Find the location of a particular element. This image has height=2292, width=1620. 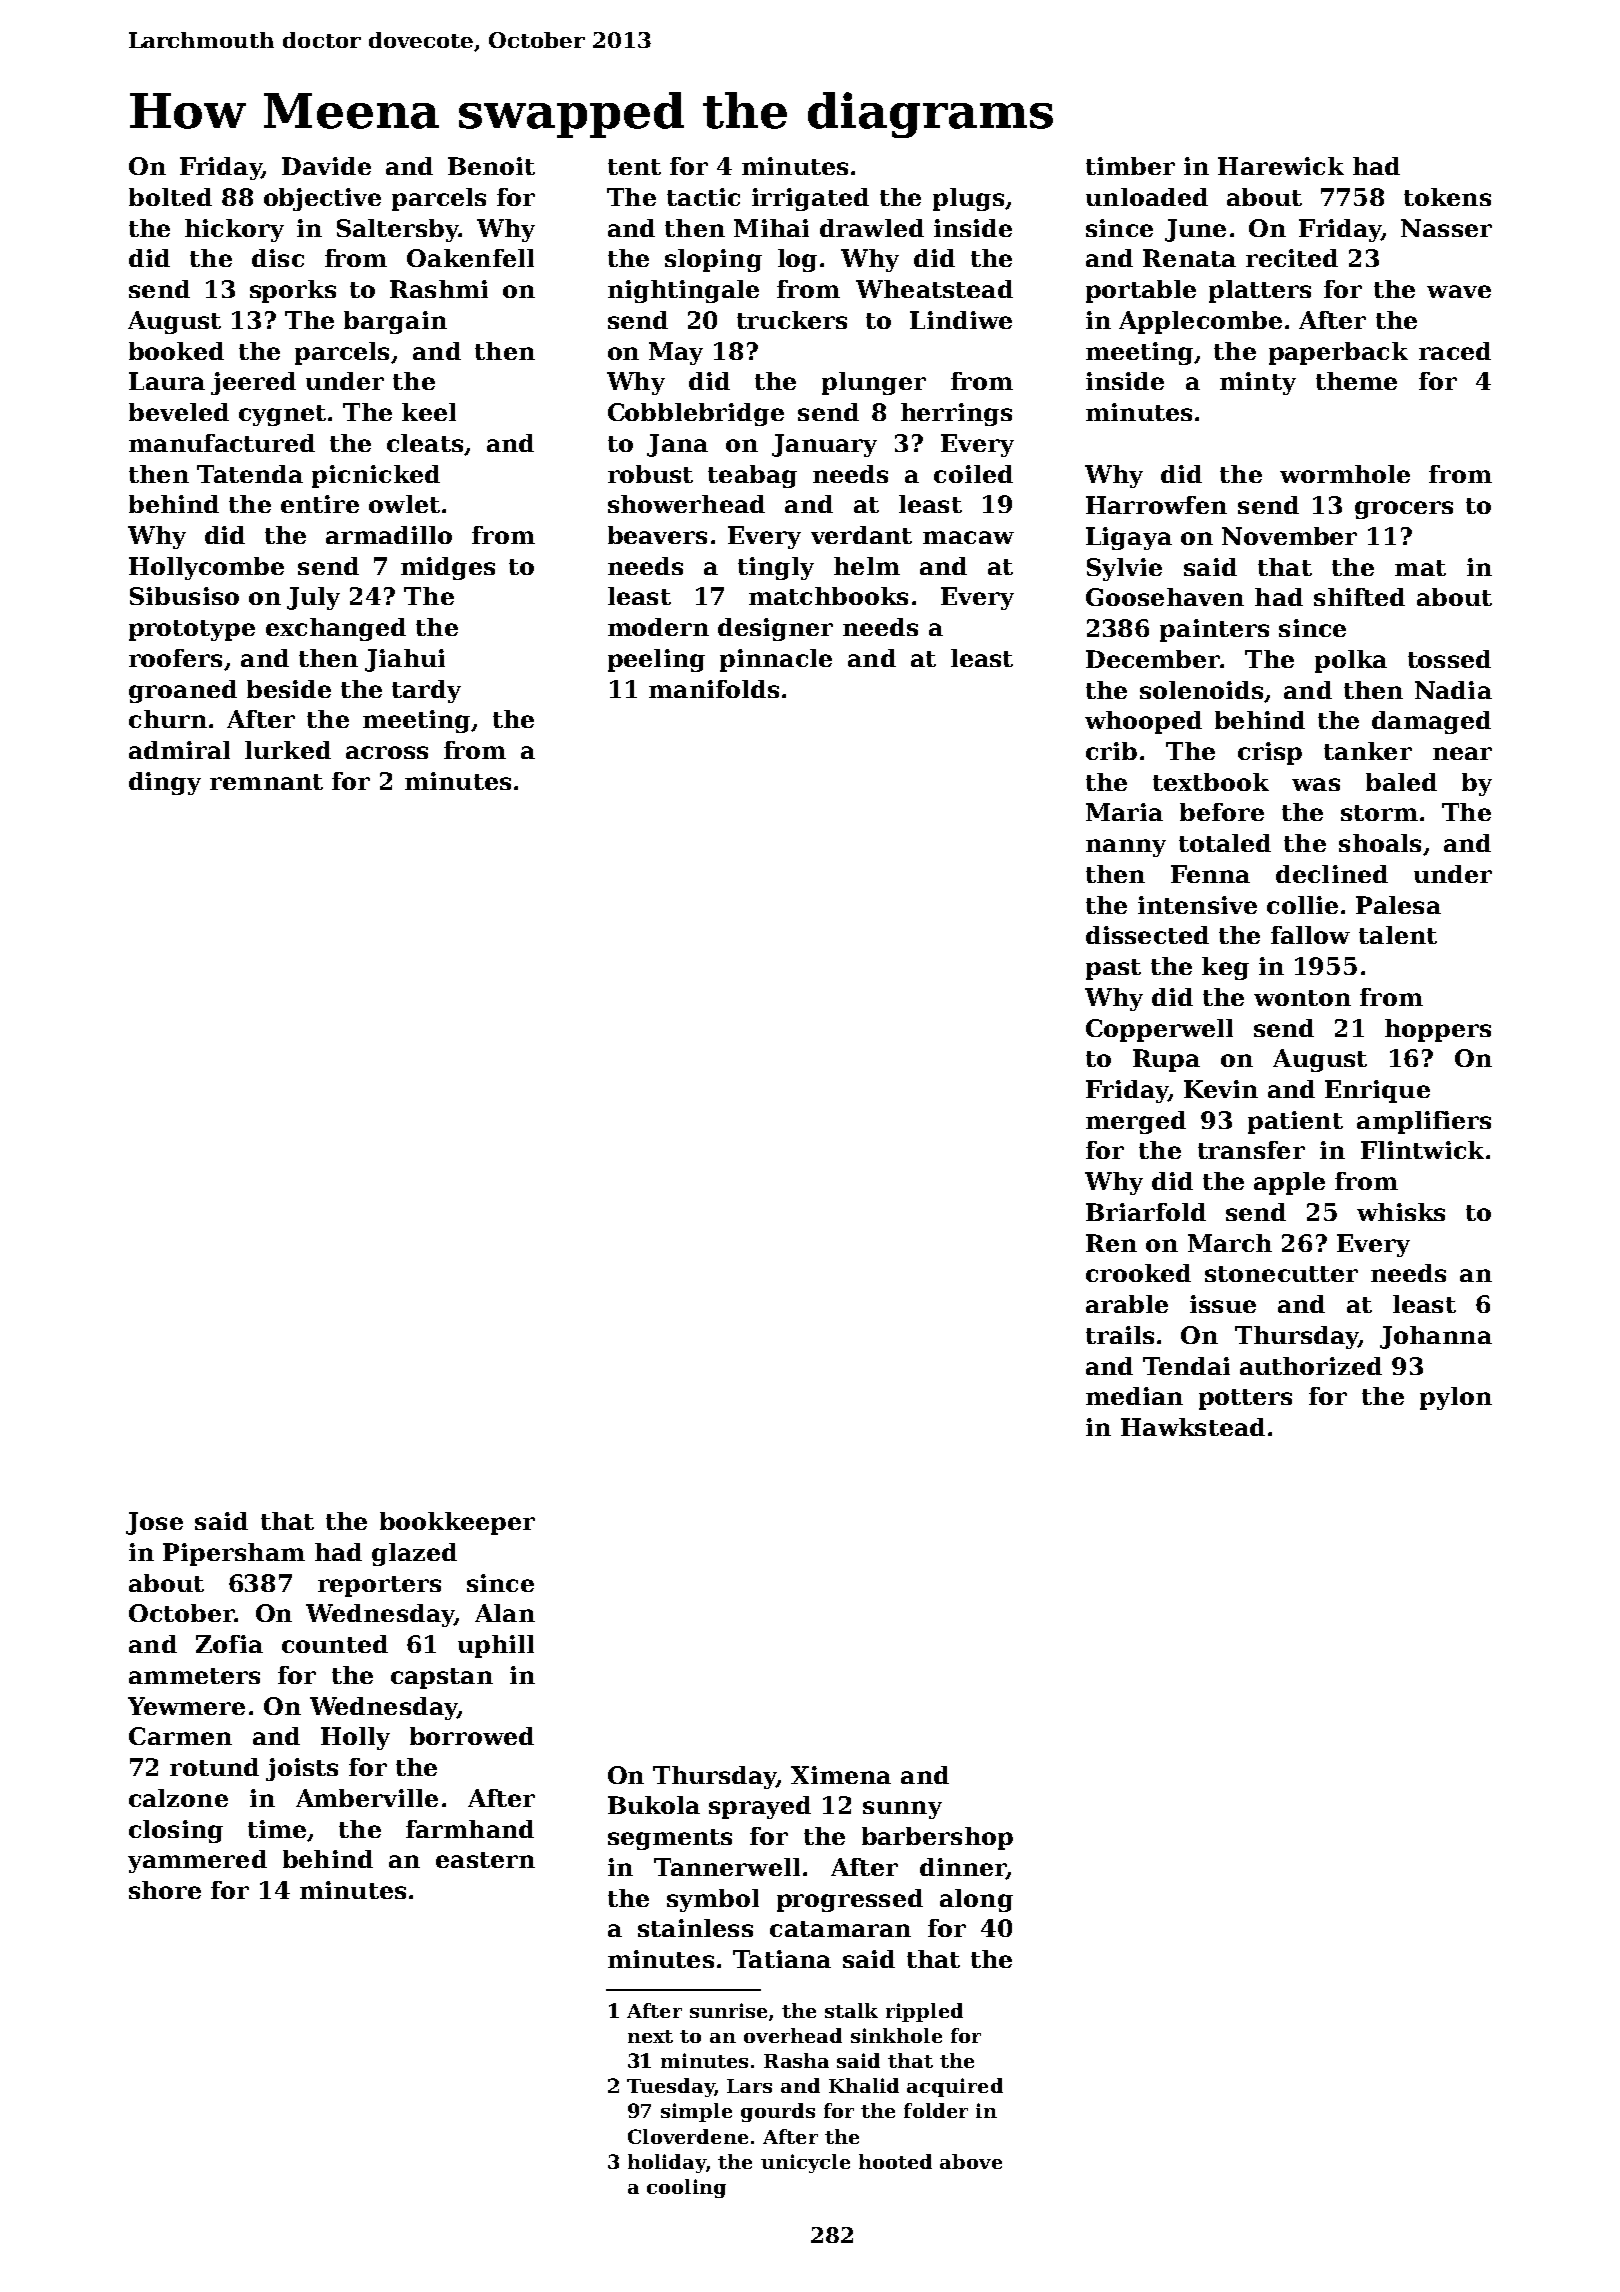

calzone is located at coordinates (178, 1798).
